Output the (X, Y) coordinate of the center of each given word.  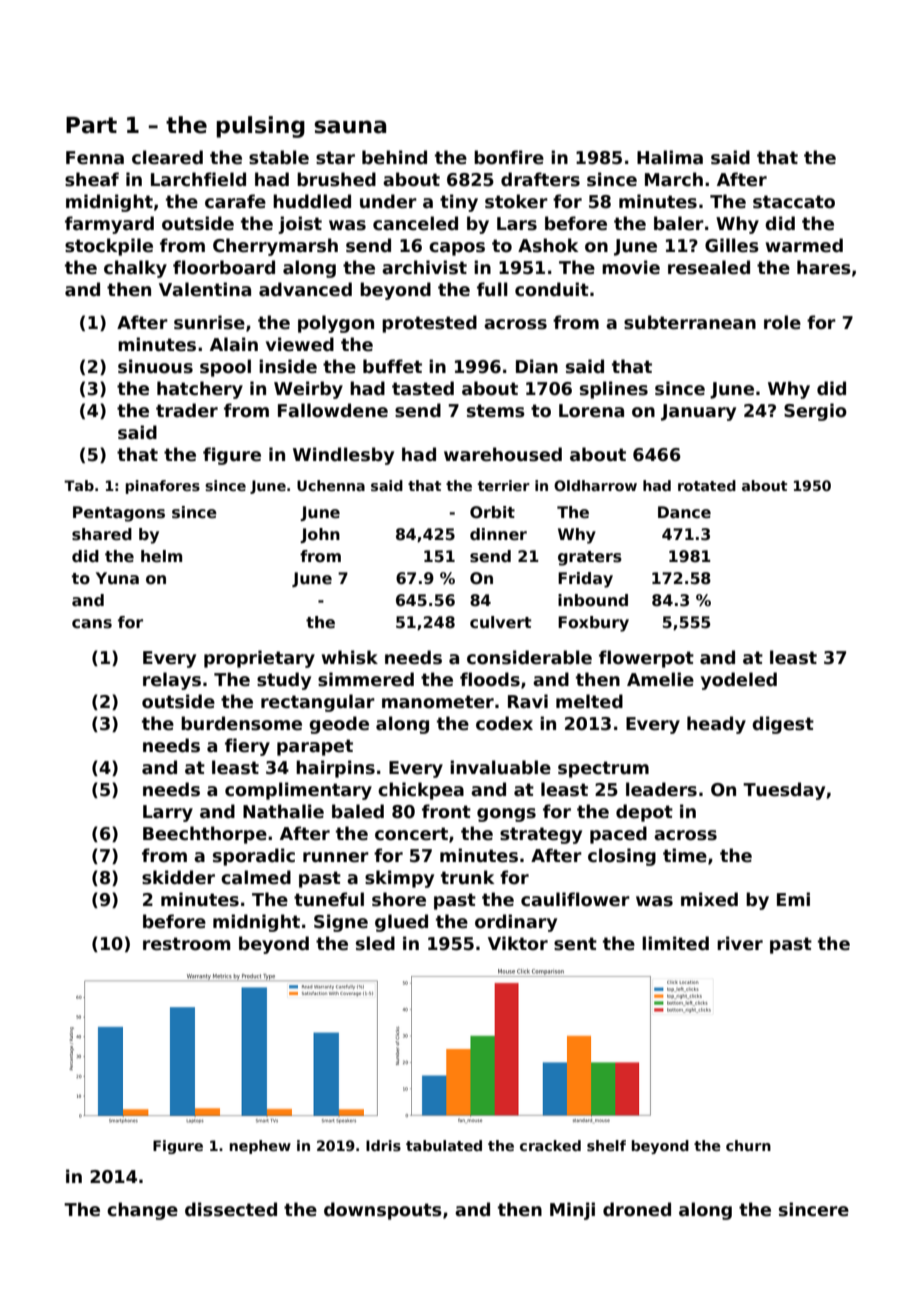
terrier (504, 485)
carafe (235, 201)
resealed (709, 267)
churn (748, 1145)
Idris (383, 1145)
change (142, 1211)
